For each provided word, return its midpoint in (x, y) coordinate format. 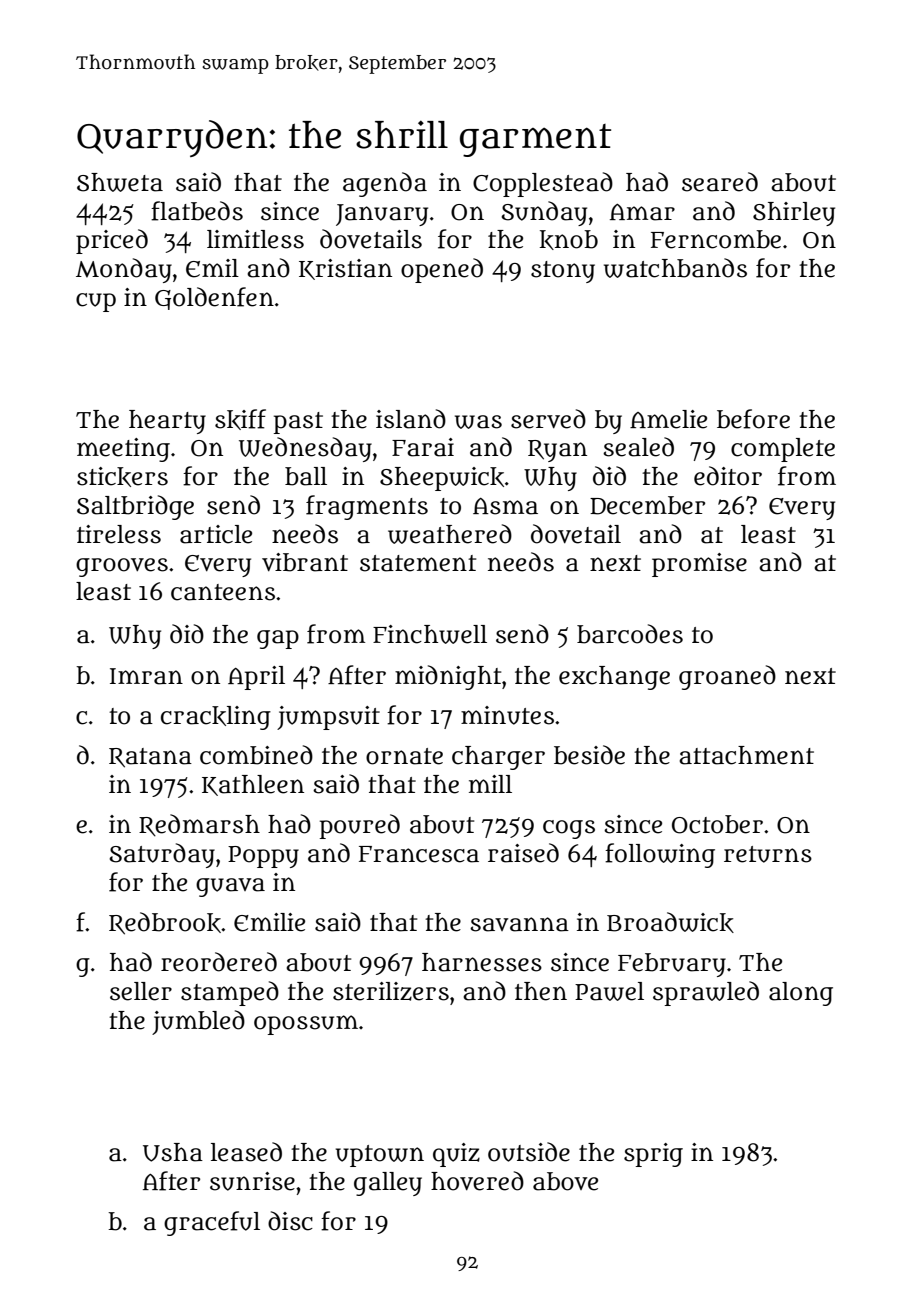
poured (360, 826)
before (753, 419)
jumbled (198, 1022)
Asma (505, 506)
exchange (614, 678)
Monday (124, 270)
